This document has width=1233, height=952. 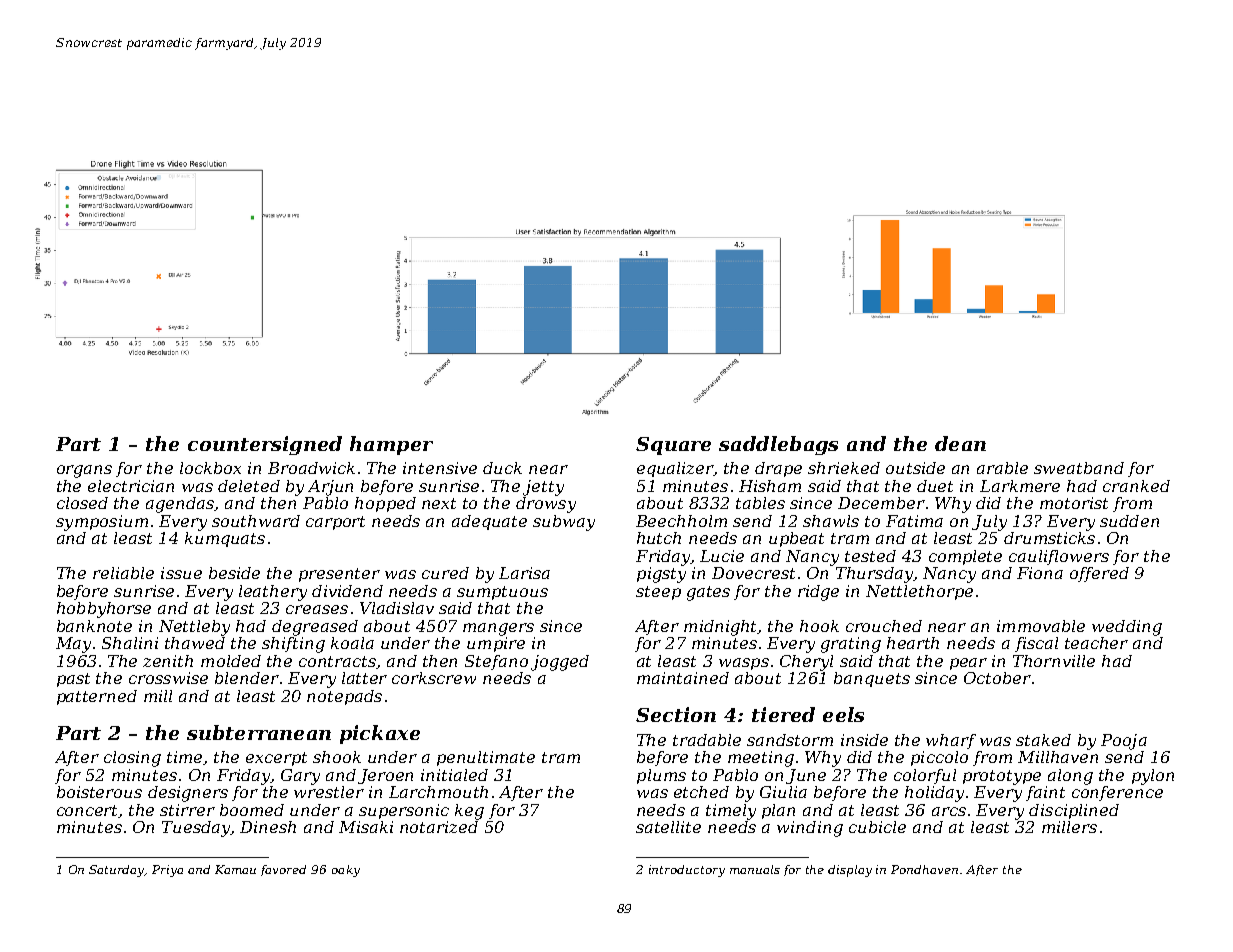 What do you see at coordinates (346, 871) in the document?
I see `oaky` at bounding box center [346, 871].
